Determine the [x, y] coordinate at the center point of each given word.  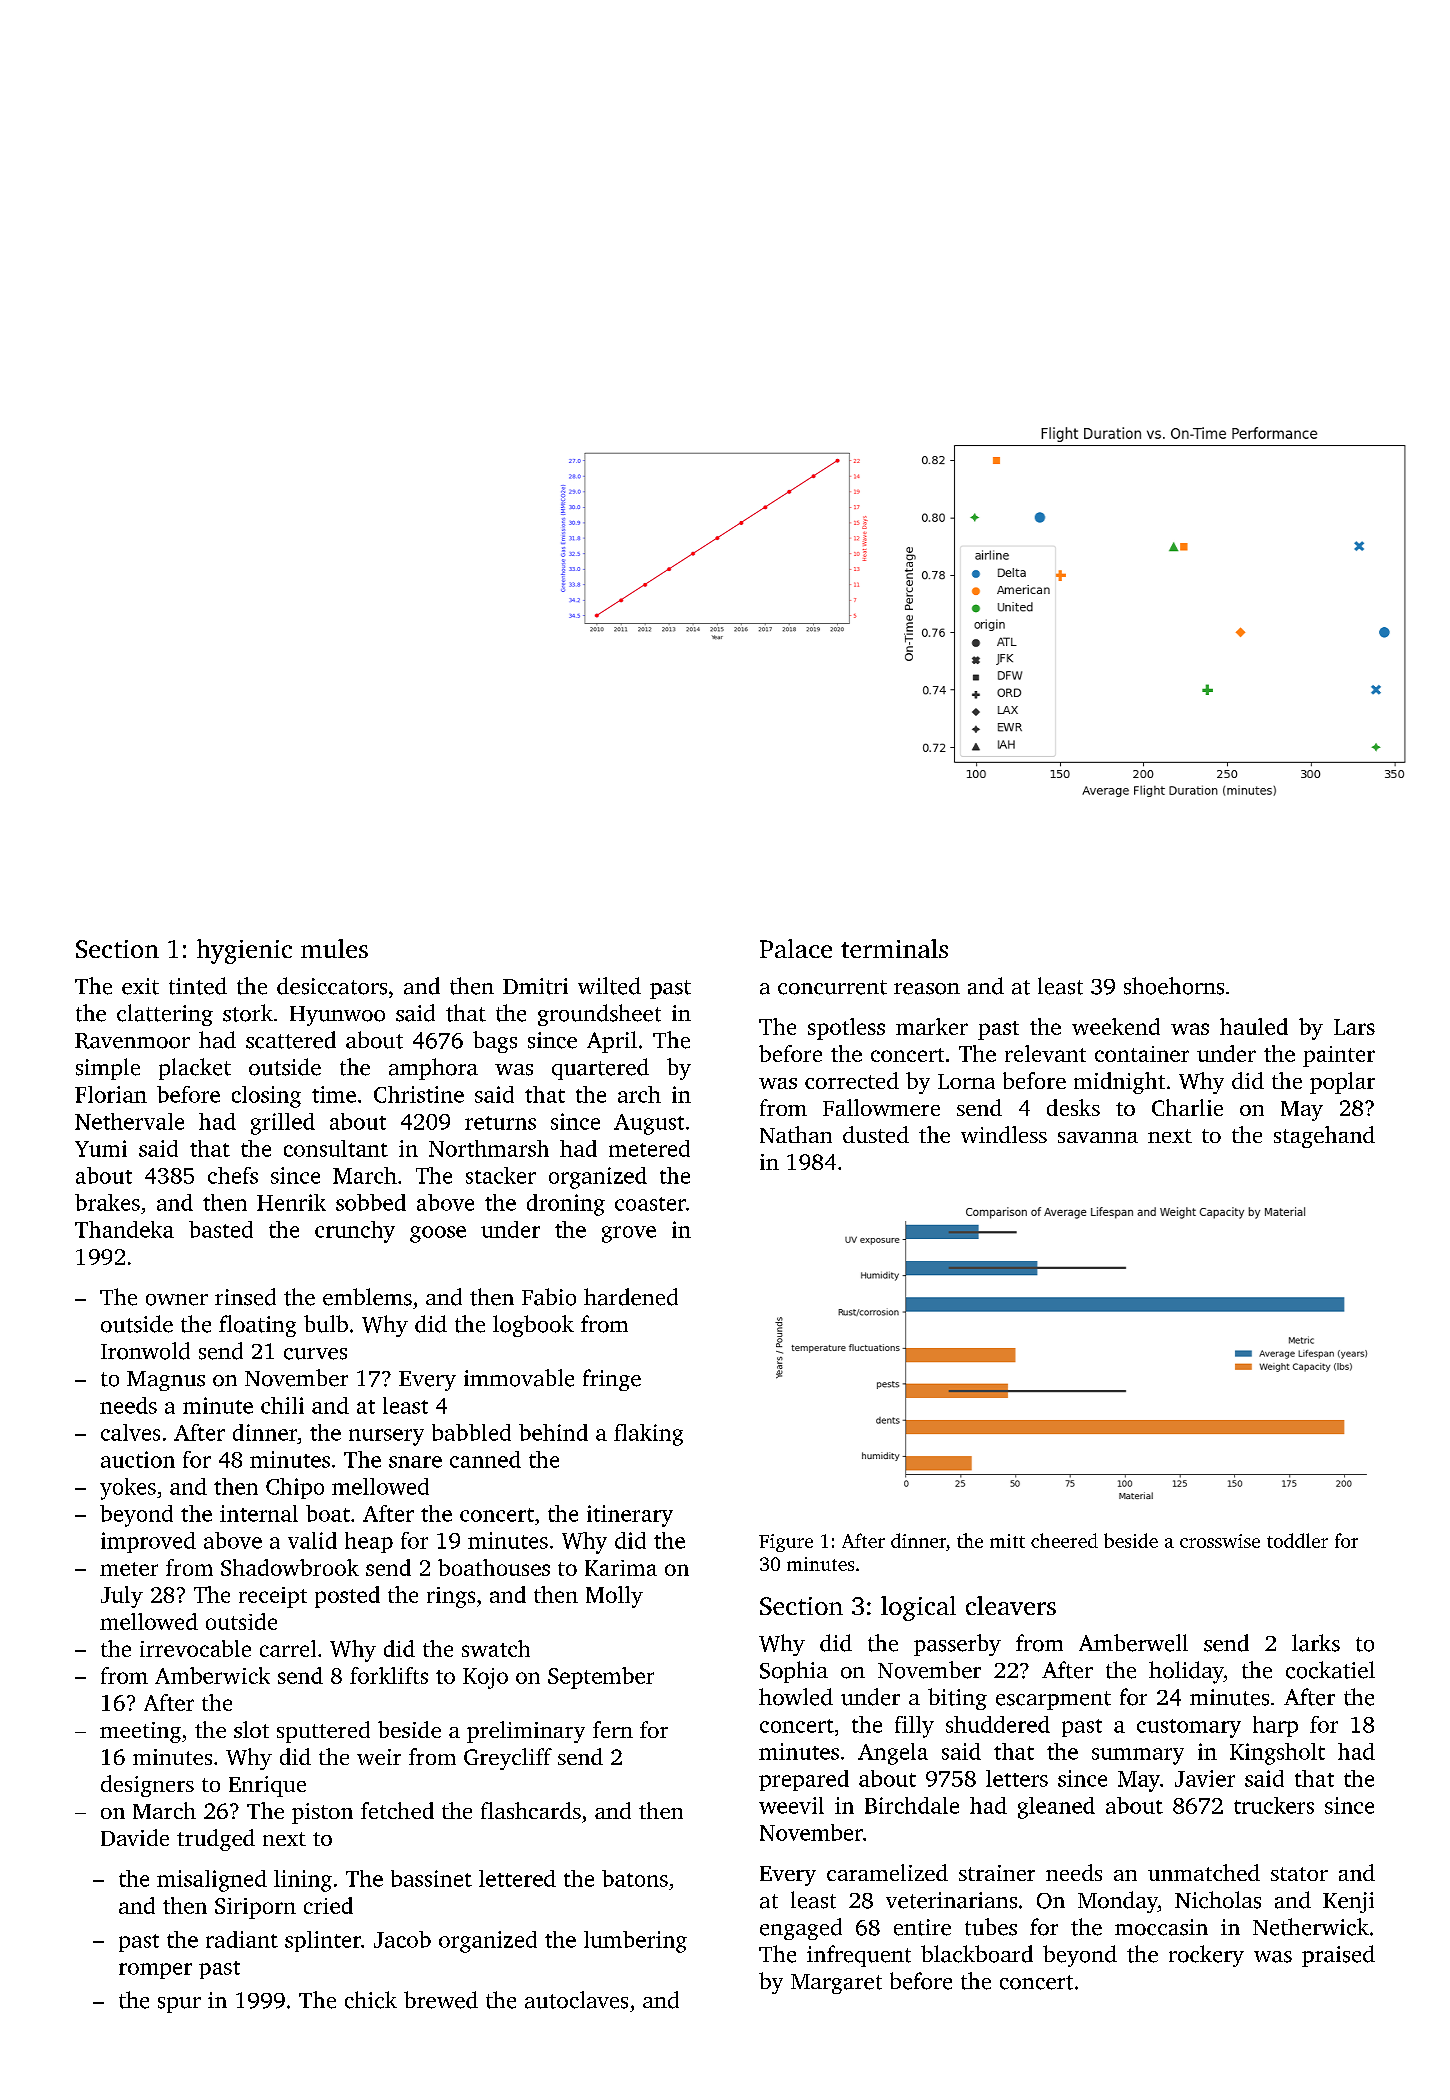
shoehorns [1174, 986]
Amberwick [212, 1675]
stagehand [1324, 1137]
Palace [796, 948]
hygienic [244, 951]
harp [1275, 1726]
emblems [367, 1297]
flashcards [531, 1810]
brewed [441, 2000]
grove [629, 1234]
